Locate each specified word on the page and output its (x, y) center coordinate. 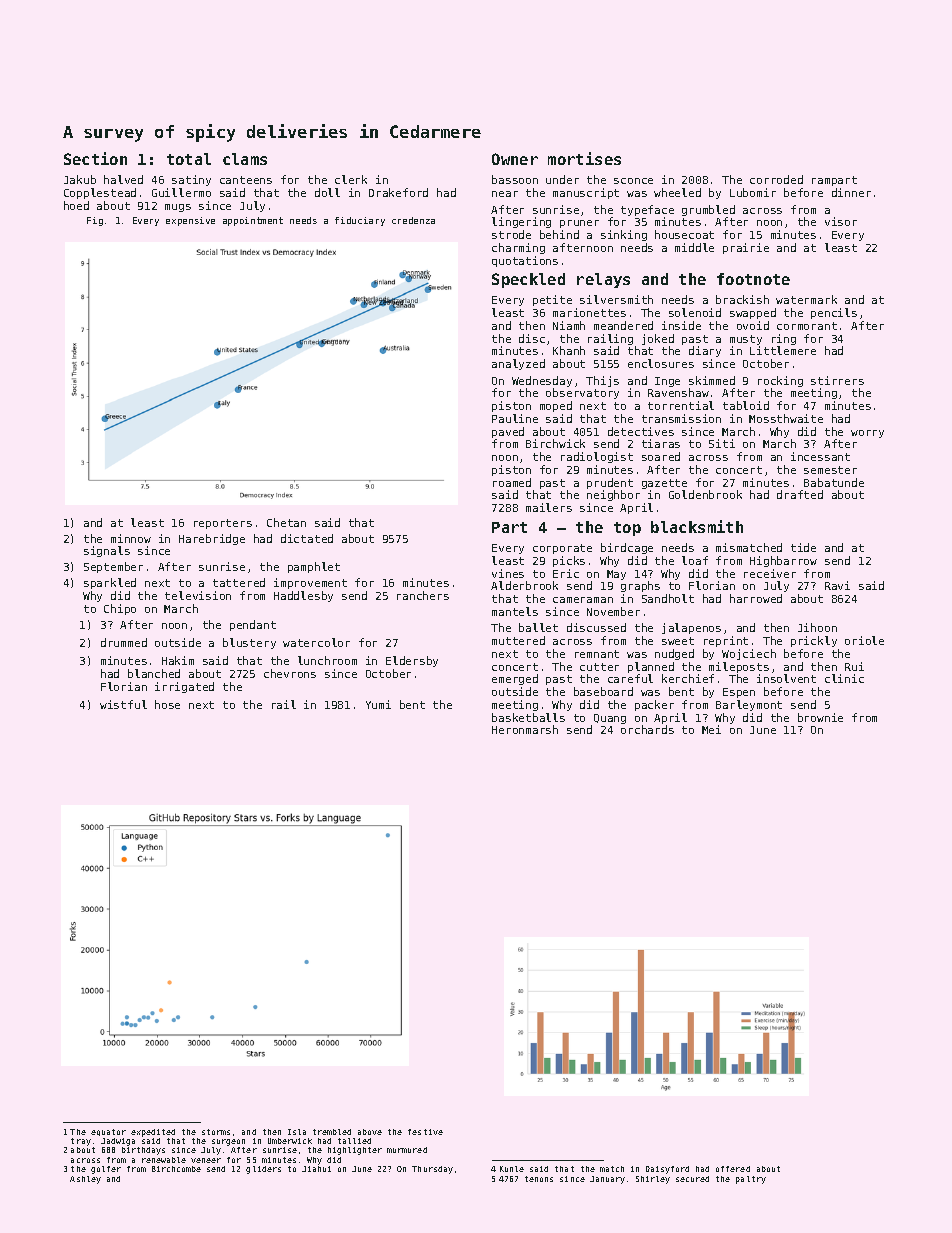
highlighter (355, 1151)
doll (327, 192)
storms (216, 1132)
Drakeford (398, 192)
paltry (751, 1180)
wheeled (677, 192)
